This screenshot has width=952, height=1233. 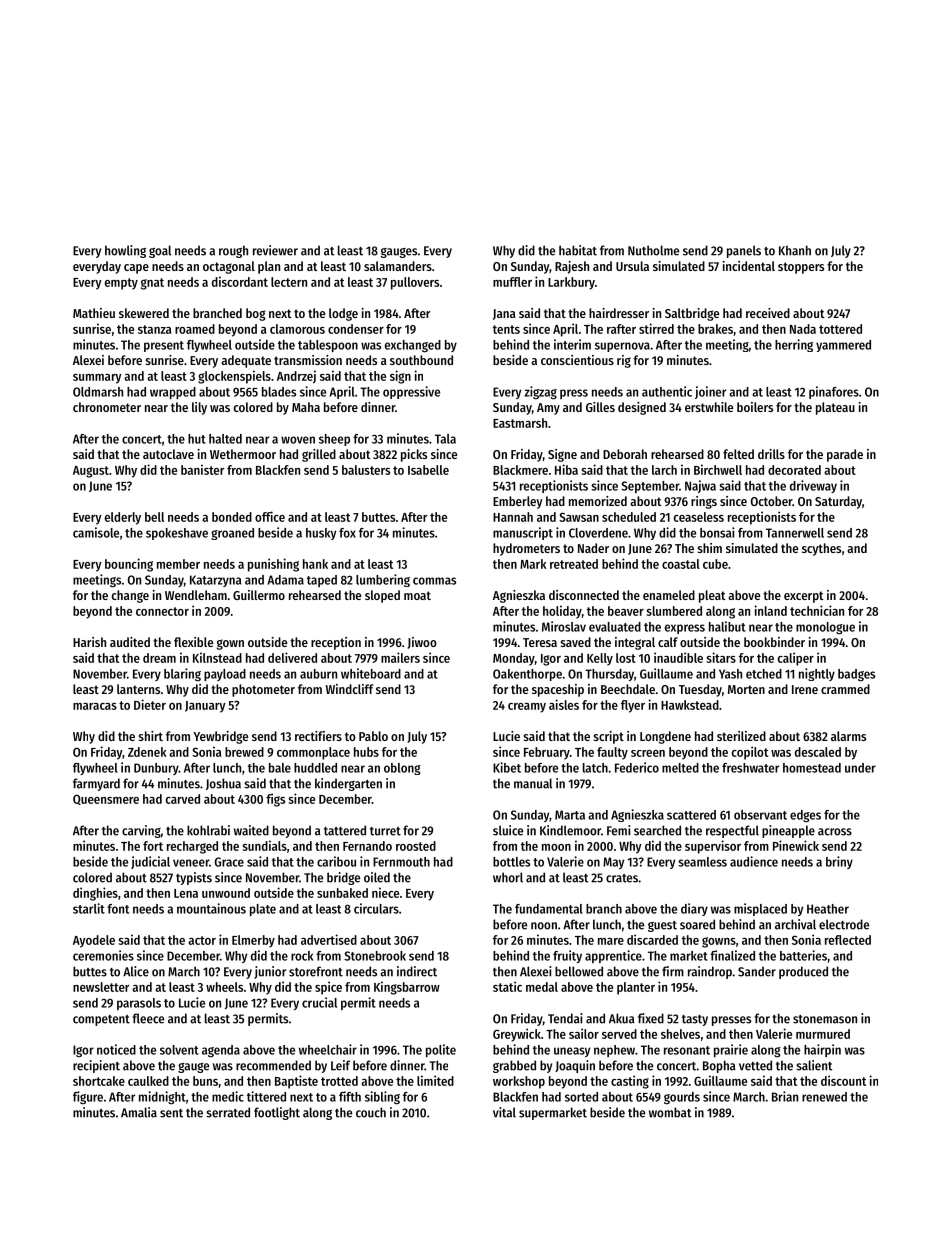 I want to click on Kingsbarrow, so click(x=407, y=988).
